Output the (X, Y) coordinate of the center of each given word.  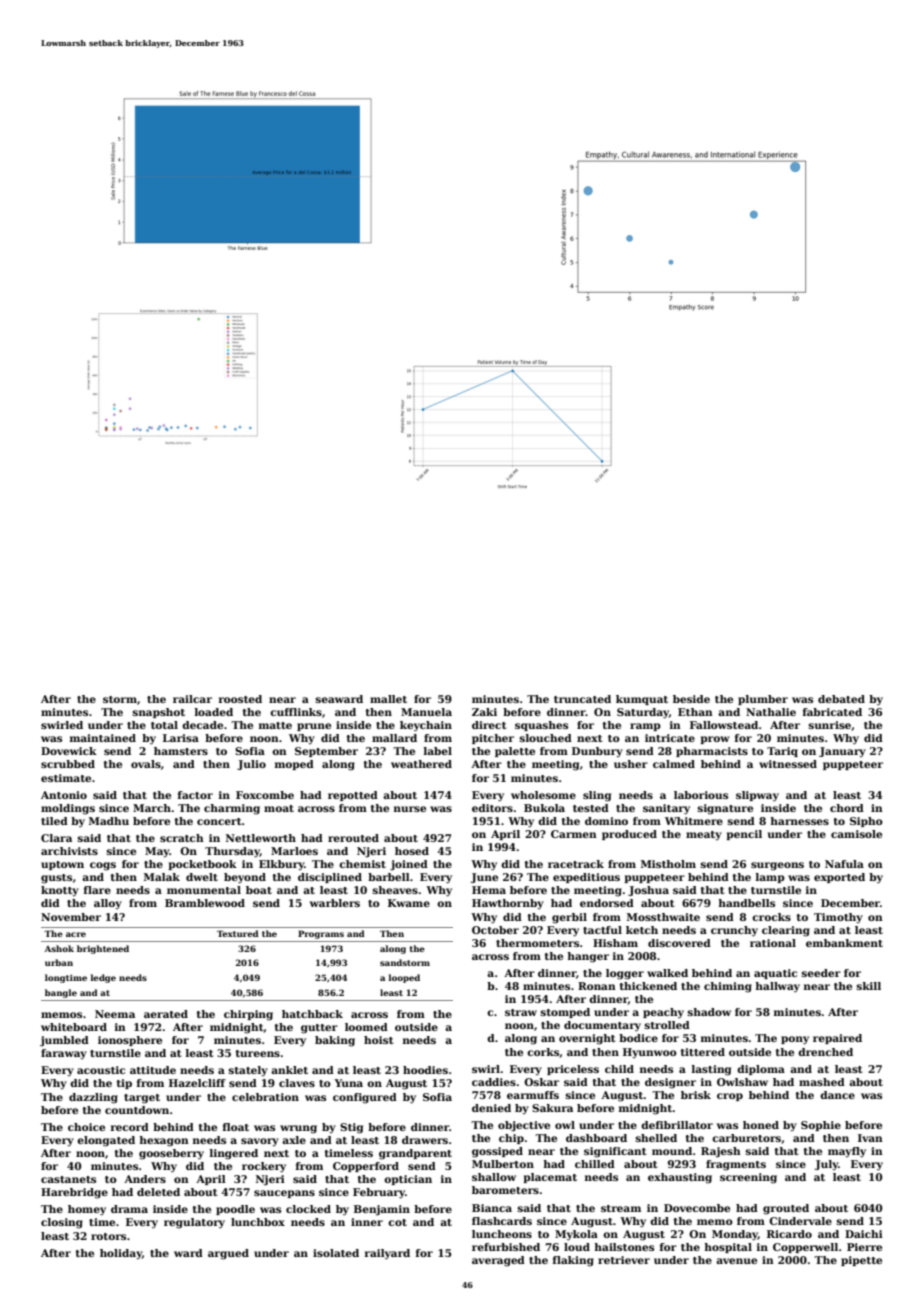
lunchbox (258, 1222)
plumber (763, 700)
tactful (602, 930)
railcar (192, 699)
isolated (336, 1253)
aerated (166, 1014)
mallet (388, 699)
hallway (778, 987)
